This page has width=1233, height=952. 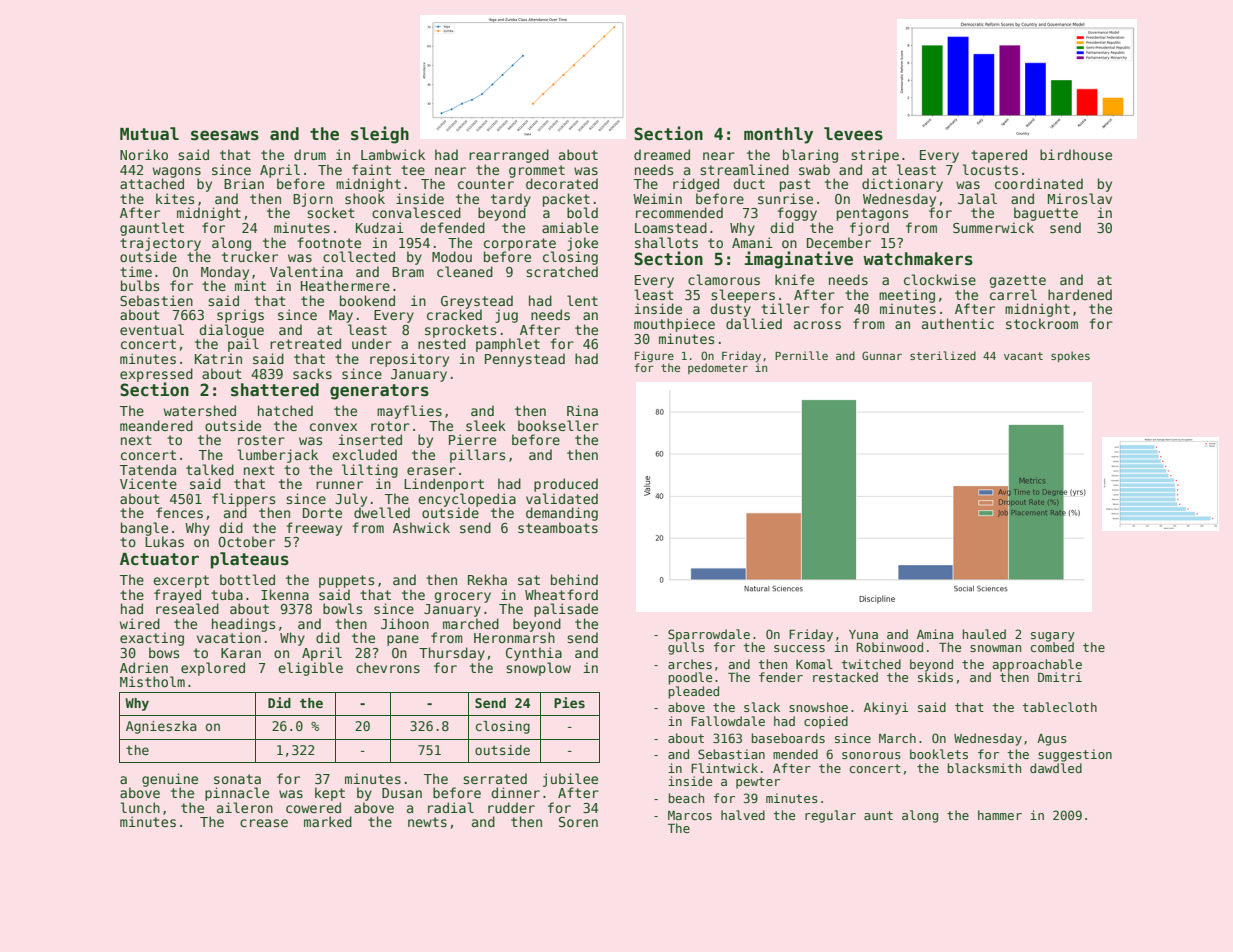 What do you see at coordinates (148, 483) in the page?
I see `Vicente` at bounding box center [148, 483].
